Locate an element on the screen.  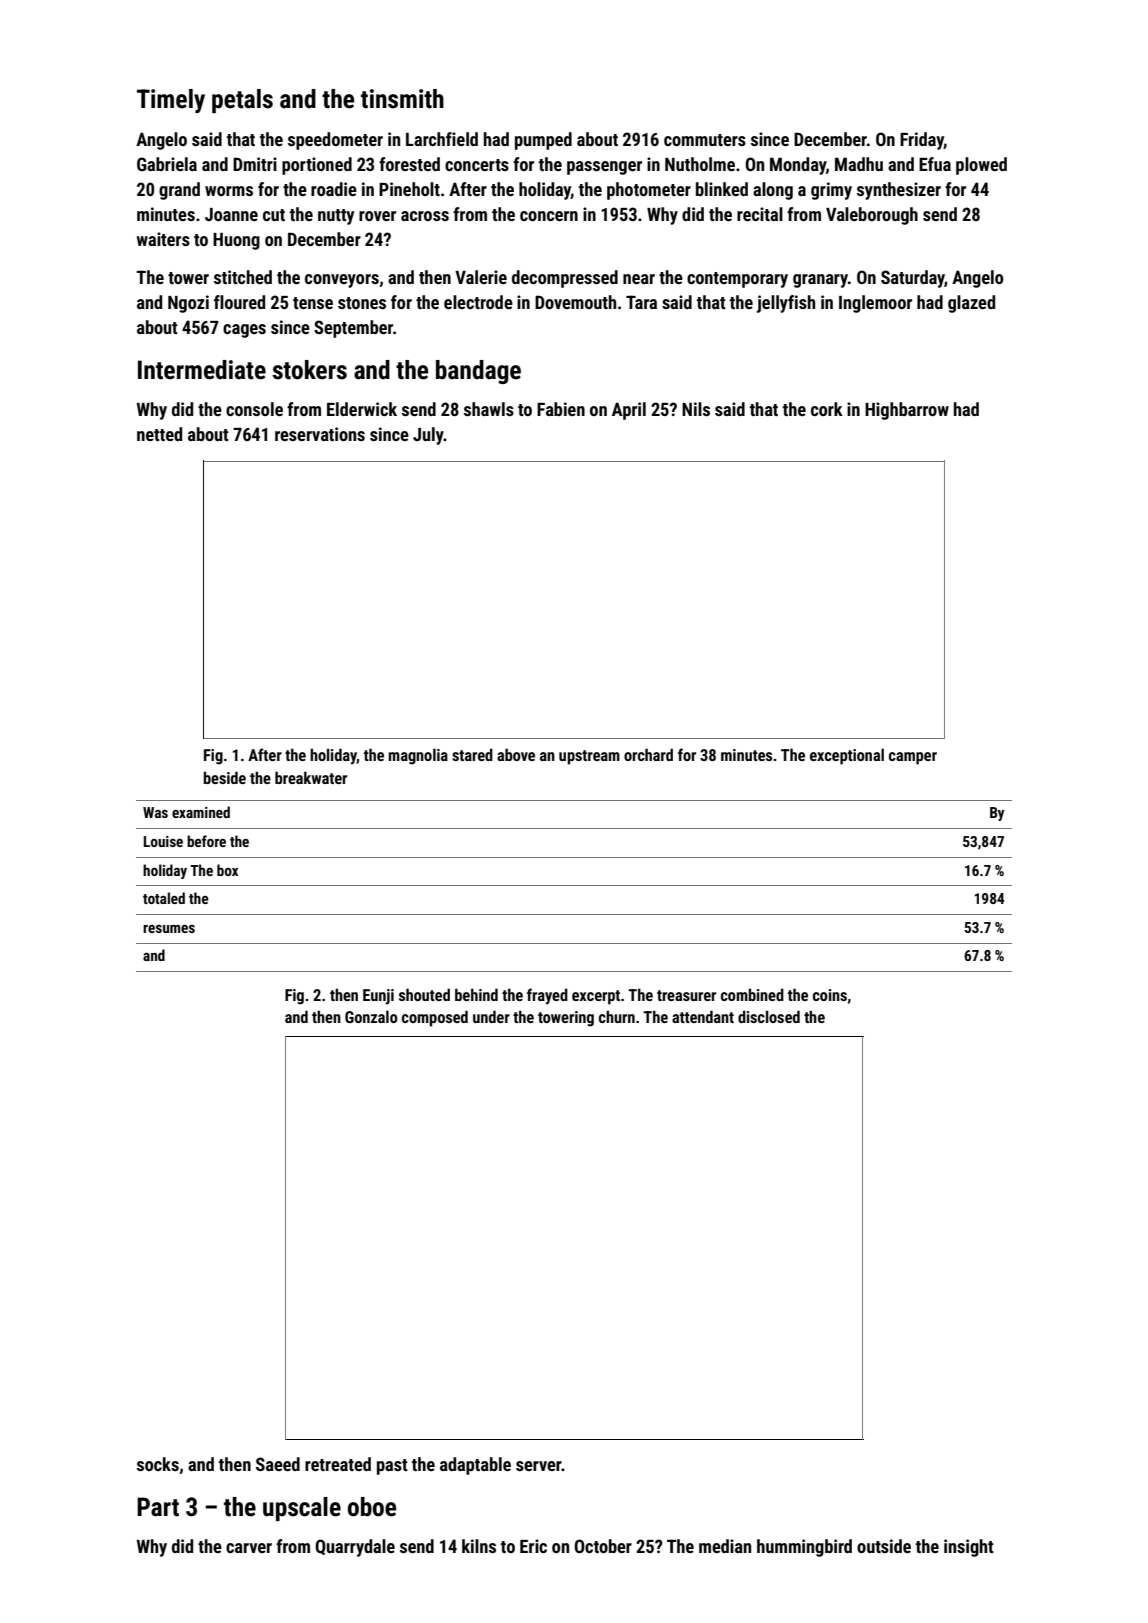
passenger is located at coordinates (604, 168).
